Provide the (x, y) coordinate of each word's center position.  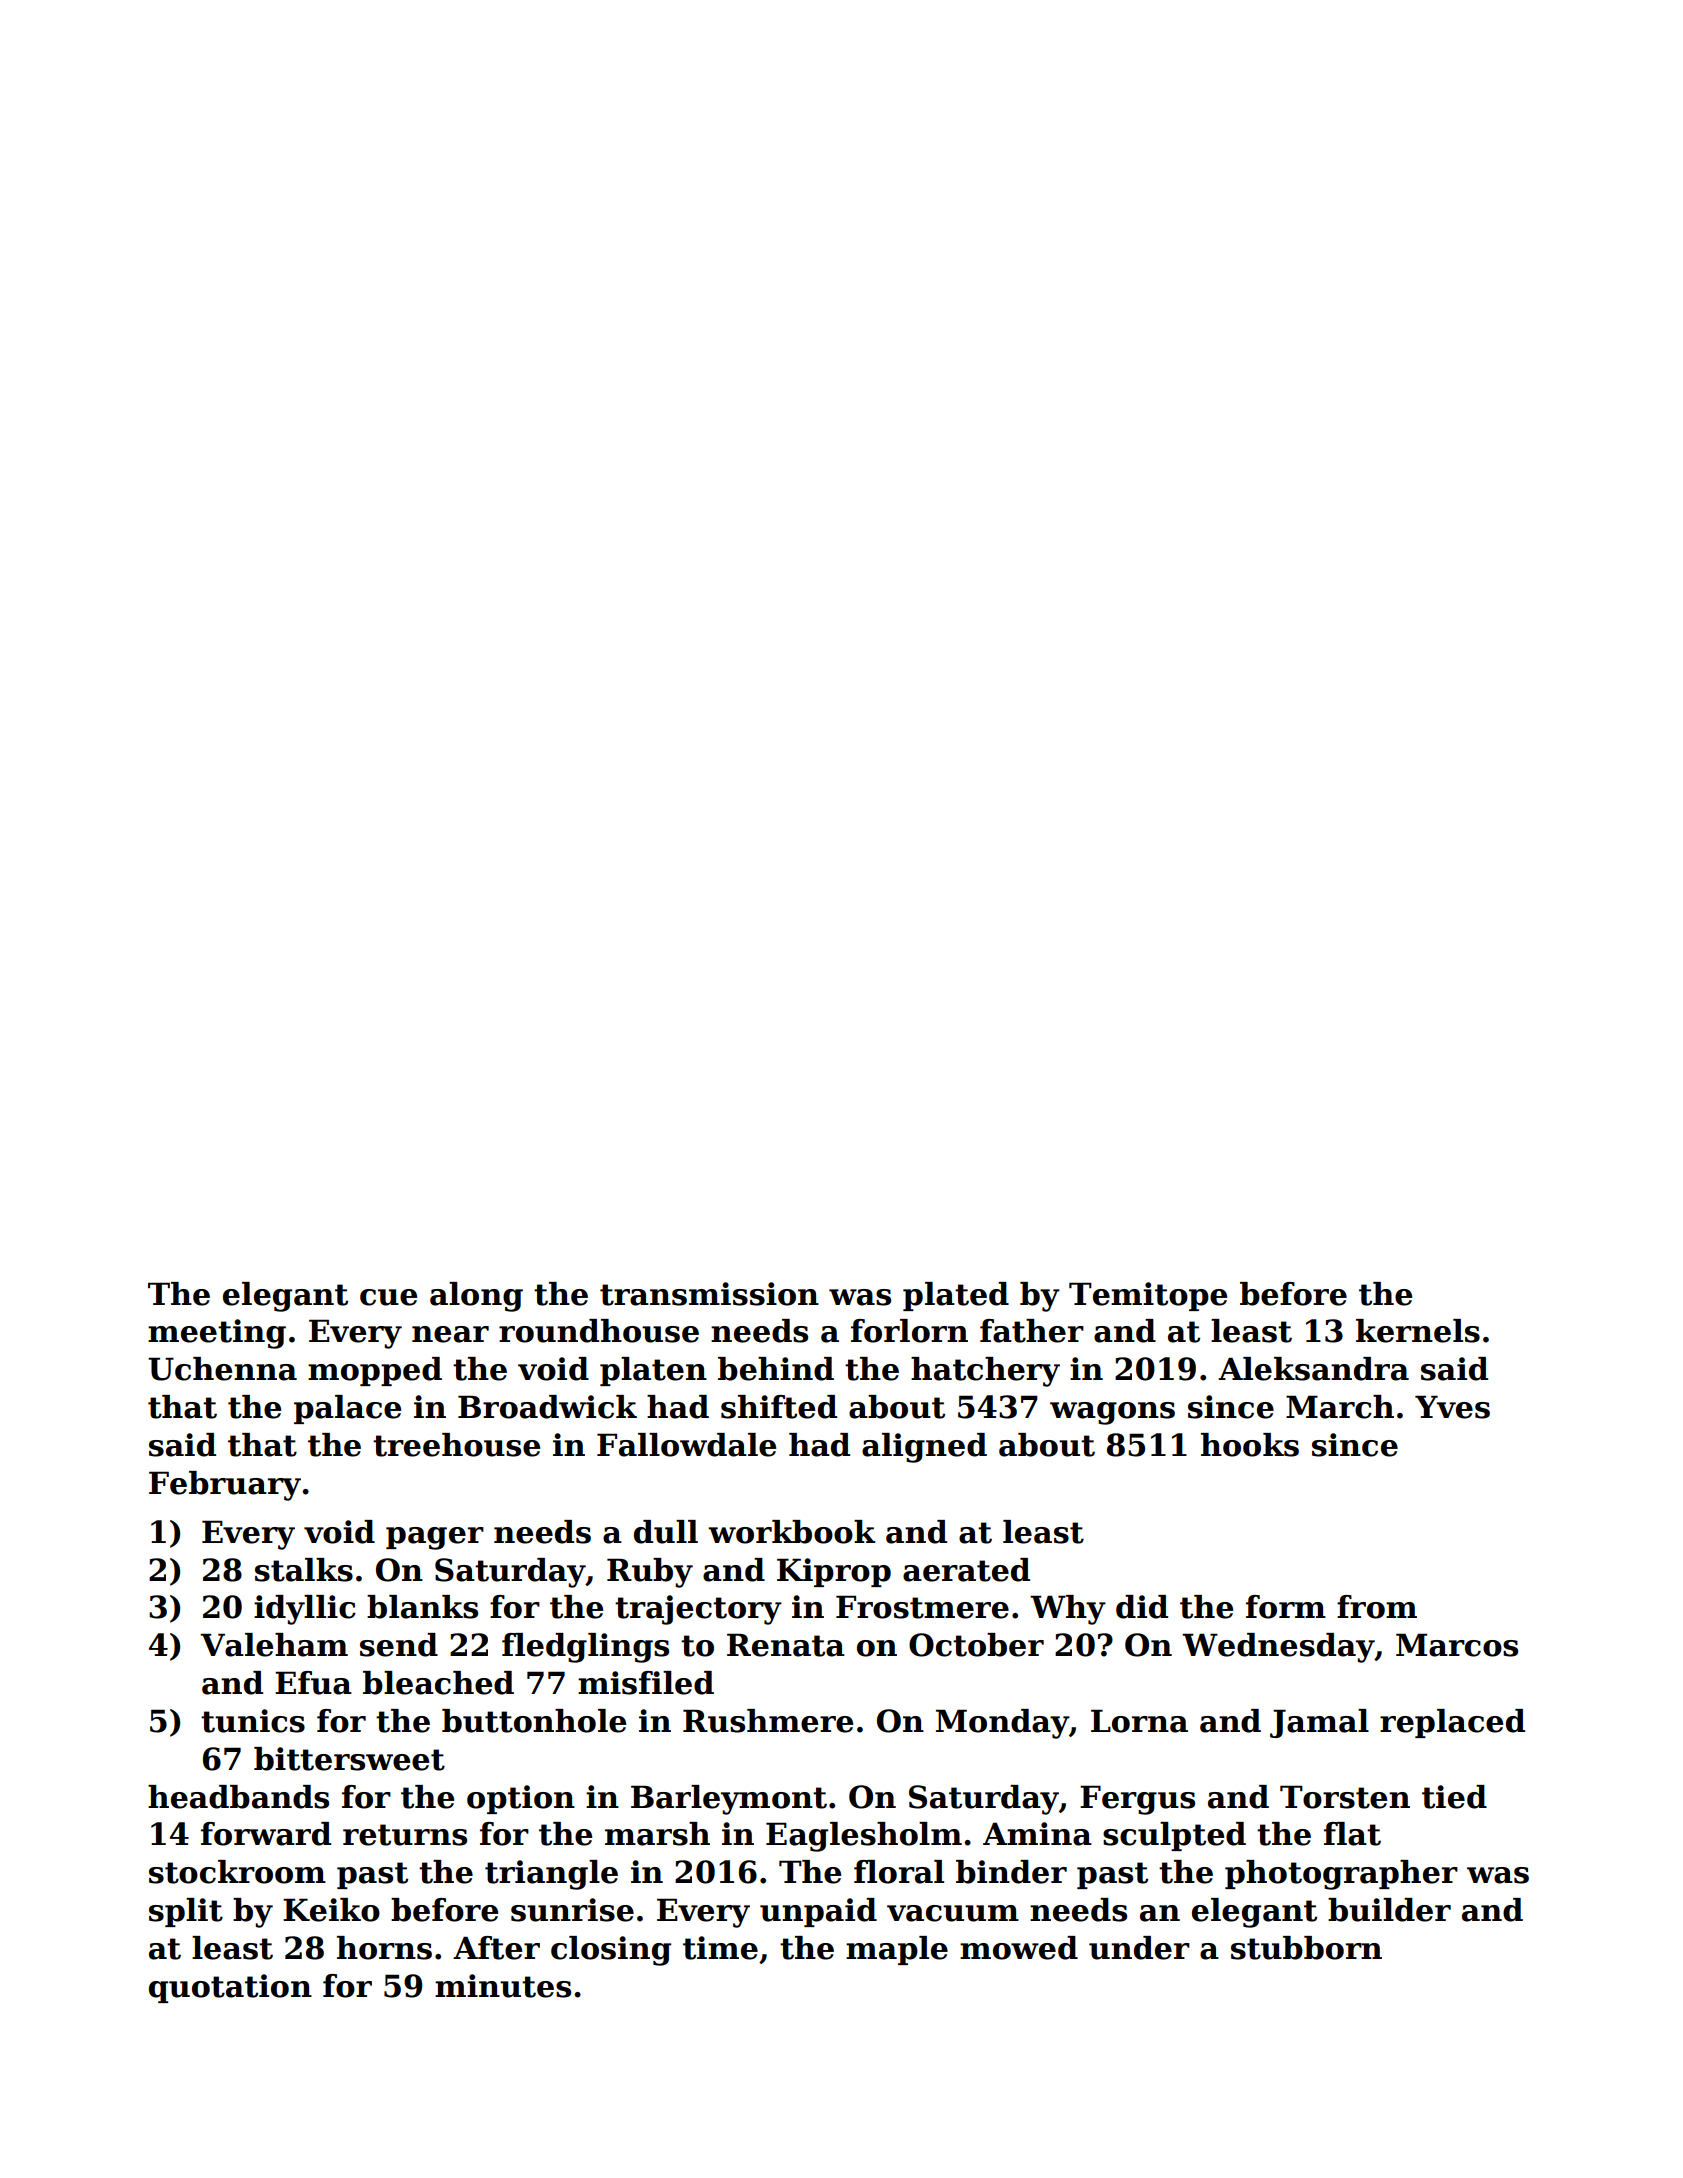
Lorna (1139, 1721)
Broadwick (547, 1407)
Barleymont (729, 1800)
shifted (779, 1407)
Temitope (1148, 1296)
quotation (230, 1988)
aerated (966, 1570)
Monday (1002, 1724)
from (1377, 1607)
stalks (304, 1570)
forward (266, 1834)
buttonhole (534, 1721)
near (450, 1334)
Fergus (1137, 1800)
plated (956, 1296)
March (1340, 1407)
